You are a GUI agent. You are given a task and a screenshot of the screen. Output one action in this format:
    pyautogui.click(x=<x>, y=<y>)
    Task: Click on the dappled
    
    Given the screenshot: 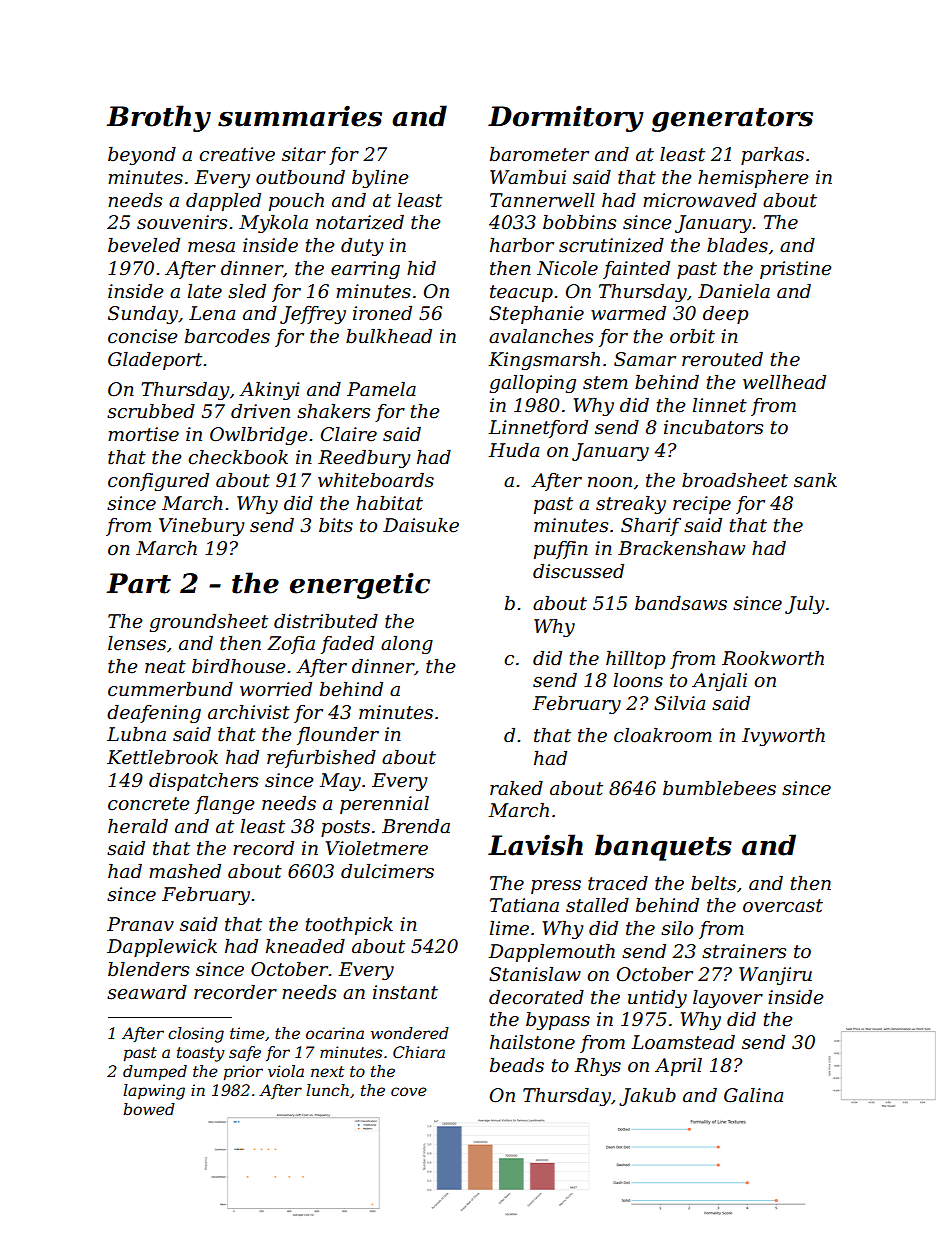 What is the action you would take?
    pyautogui.click(x=223, y=202)
